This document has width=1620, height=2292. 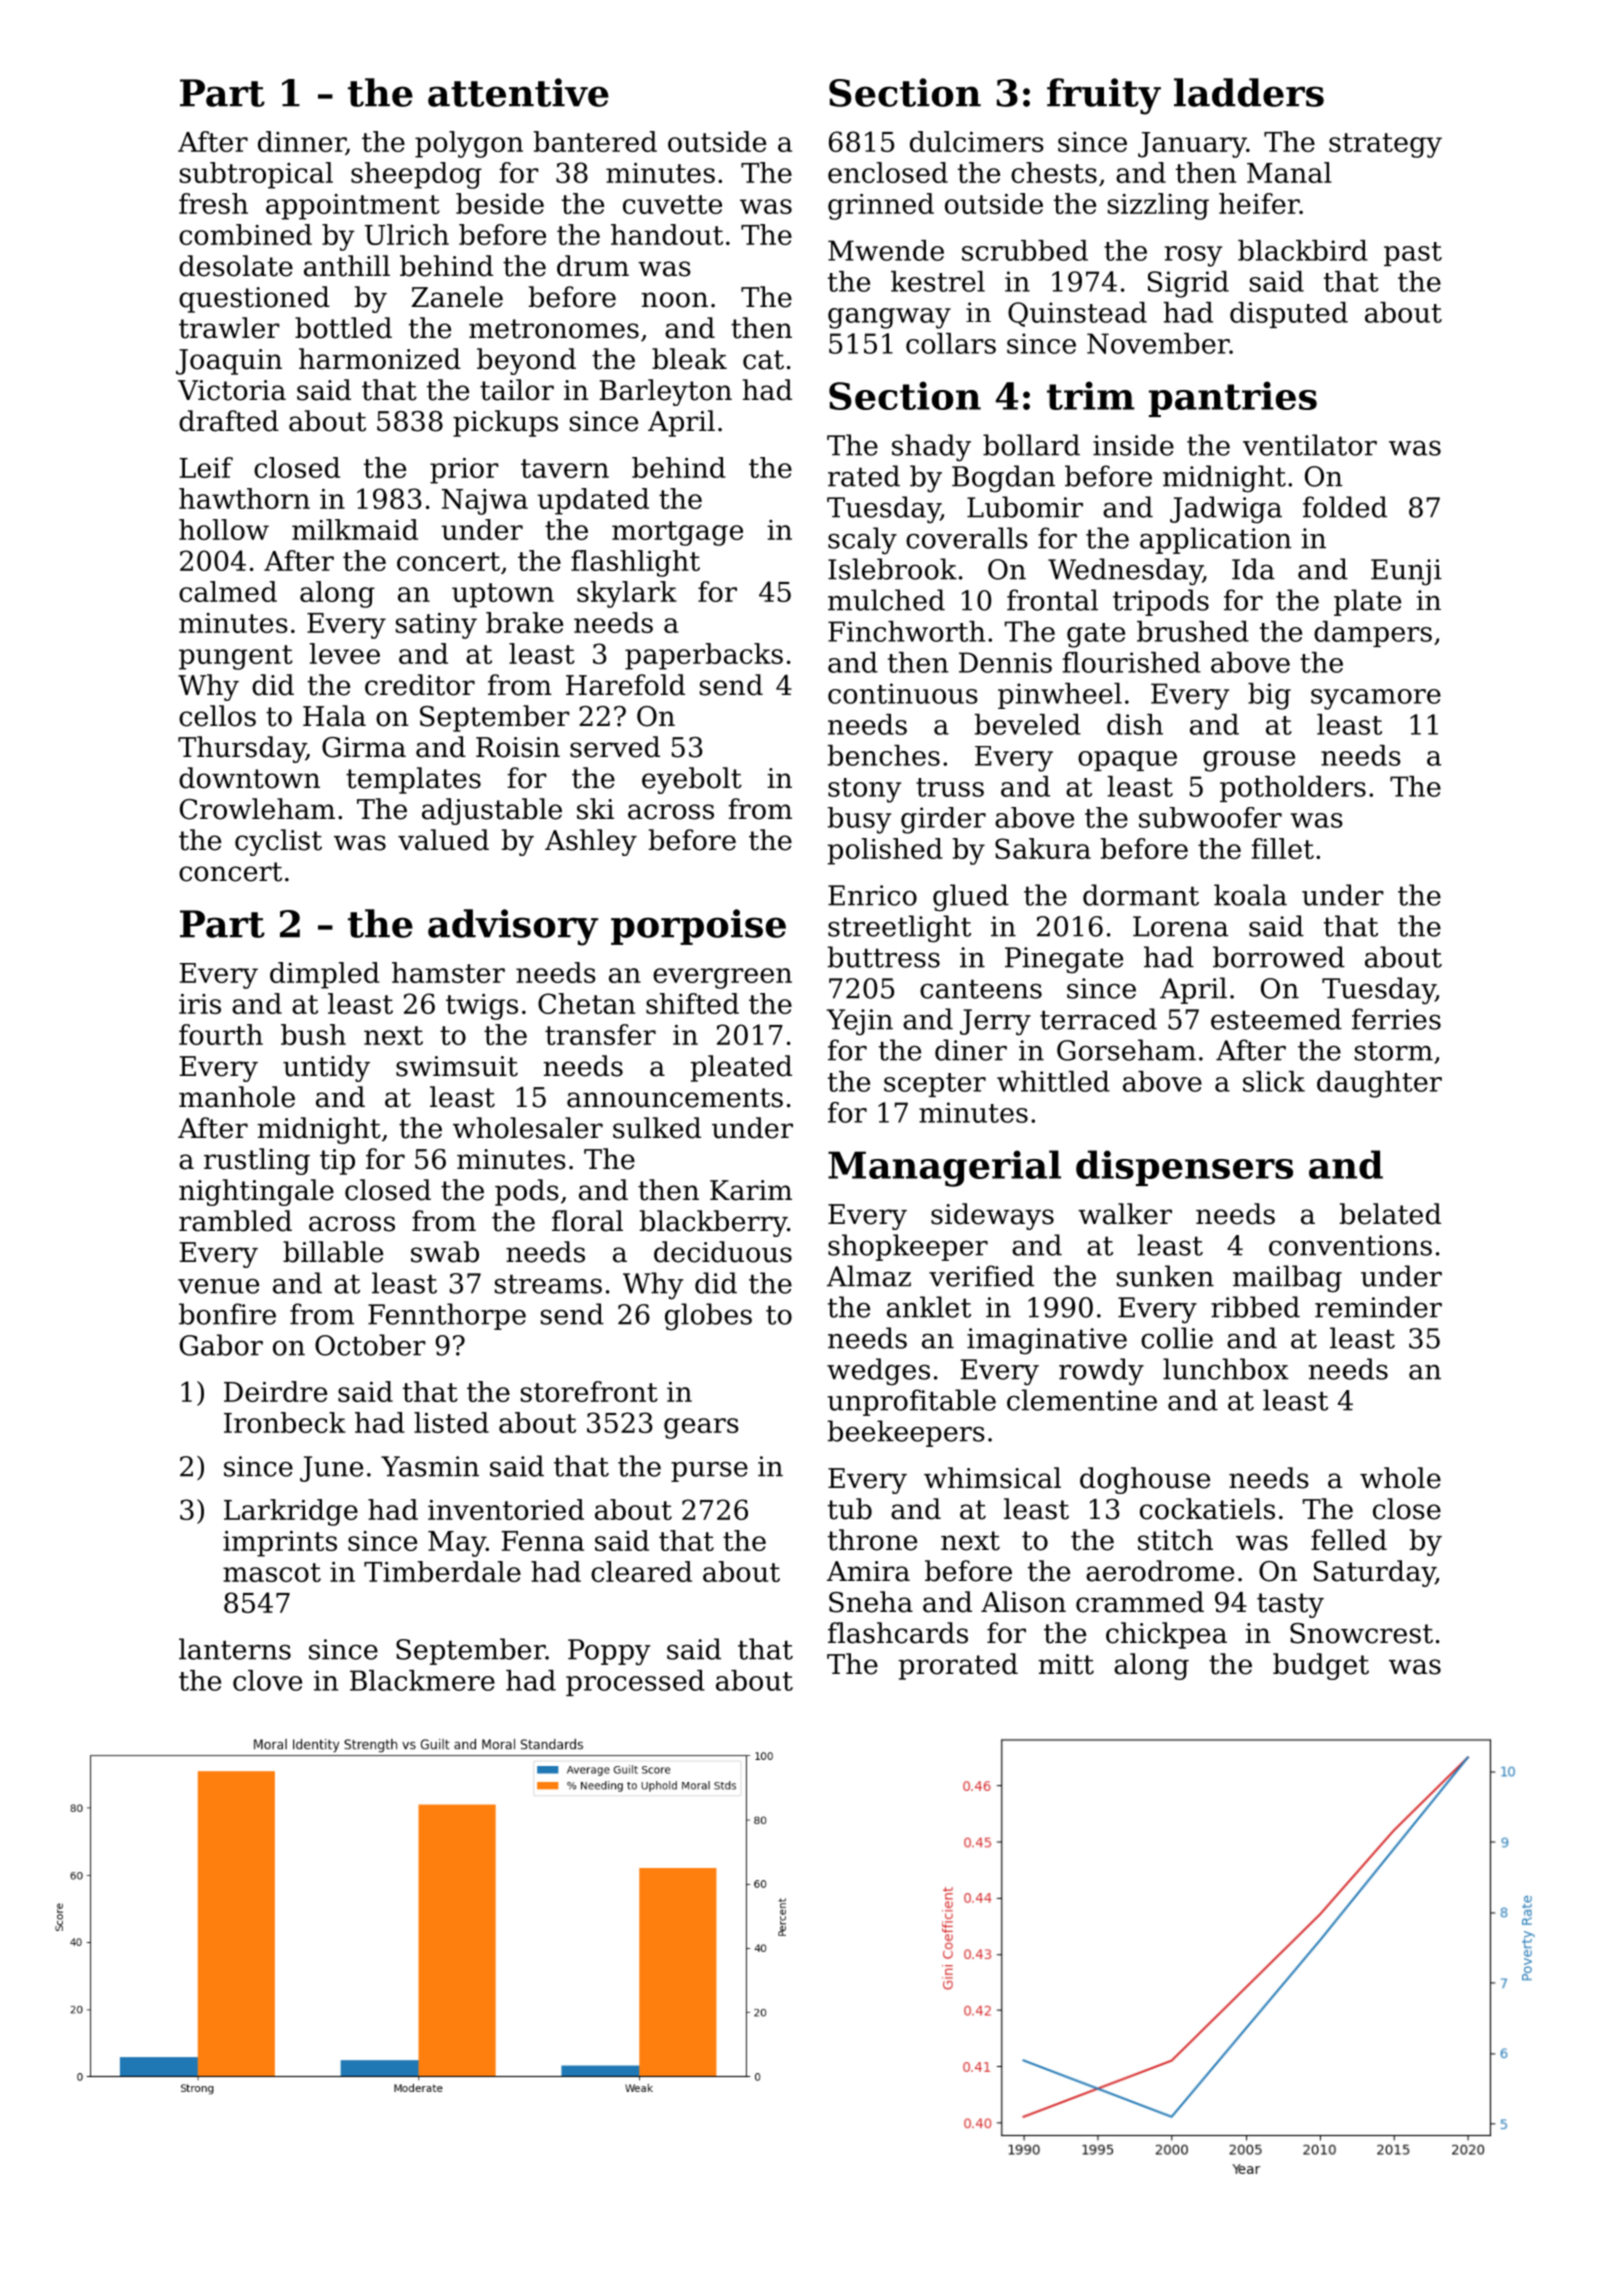 I want to click on transfer, so click(x=600, y=1034).
